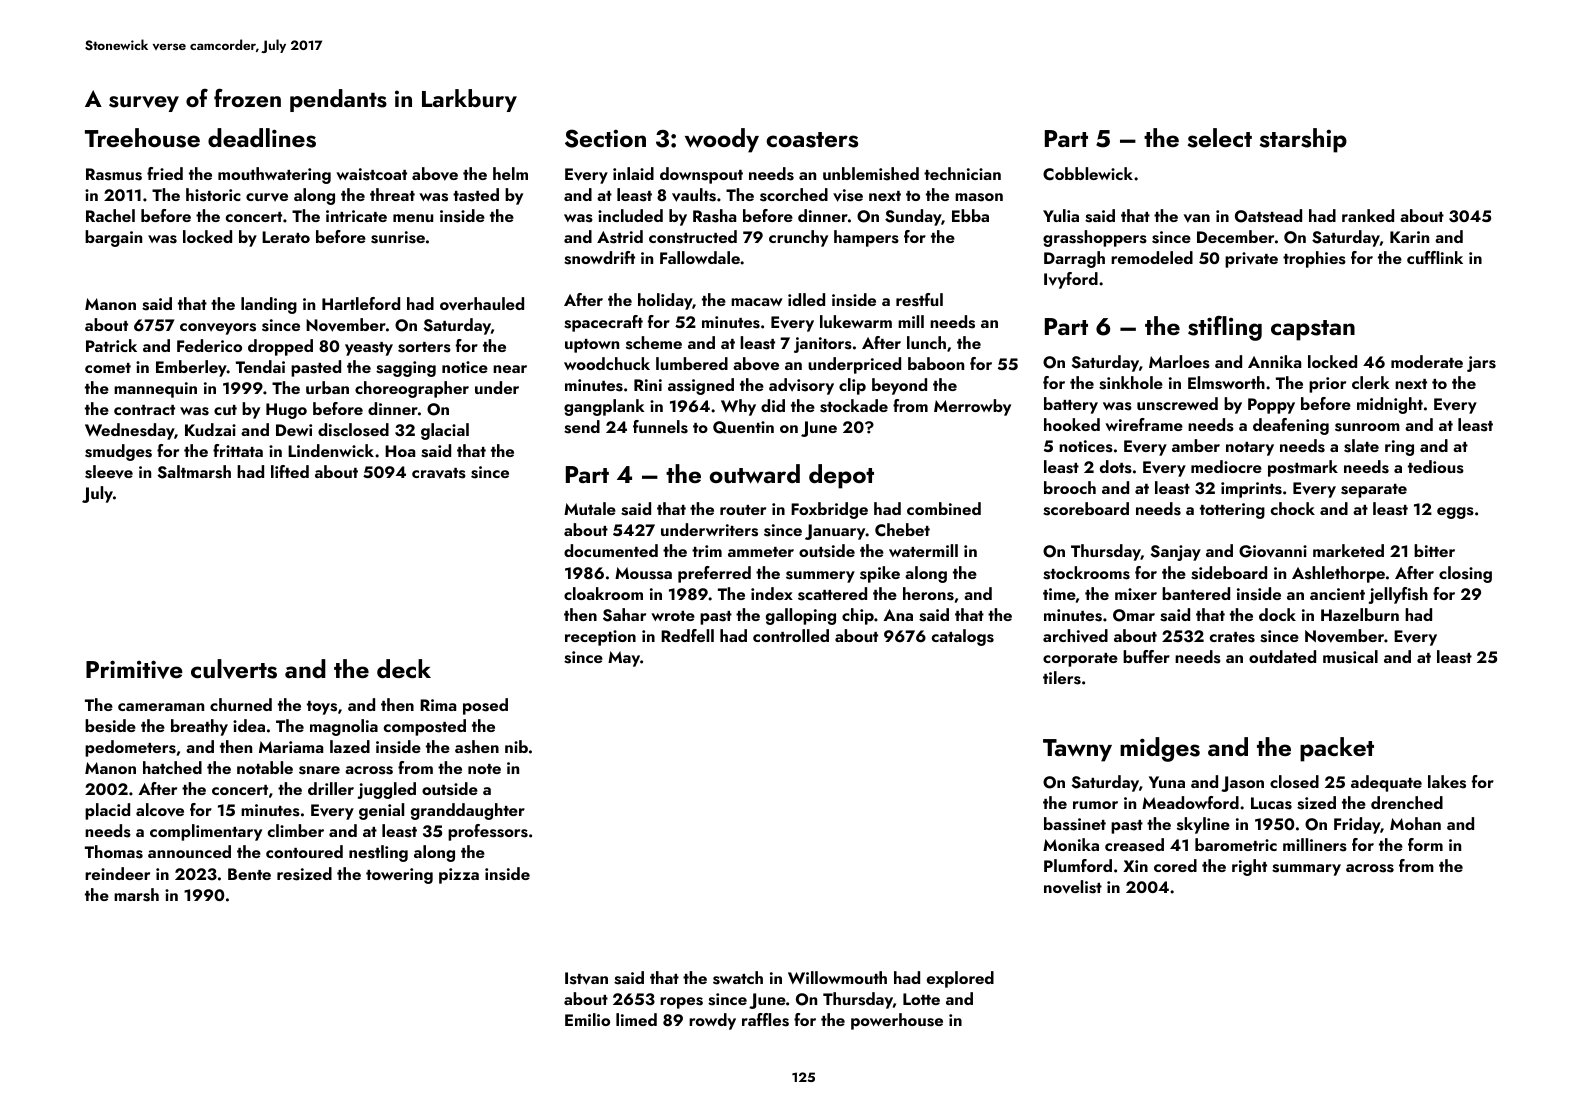 This image has height=1120, width=1583. Describe the element at coordinates (1357, 825) in the image. I see `Friday` at that location.
